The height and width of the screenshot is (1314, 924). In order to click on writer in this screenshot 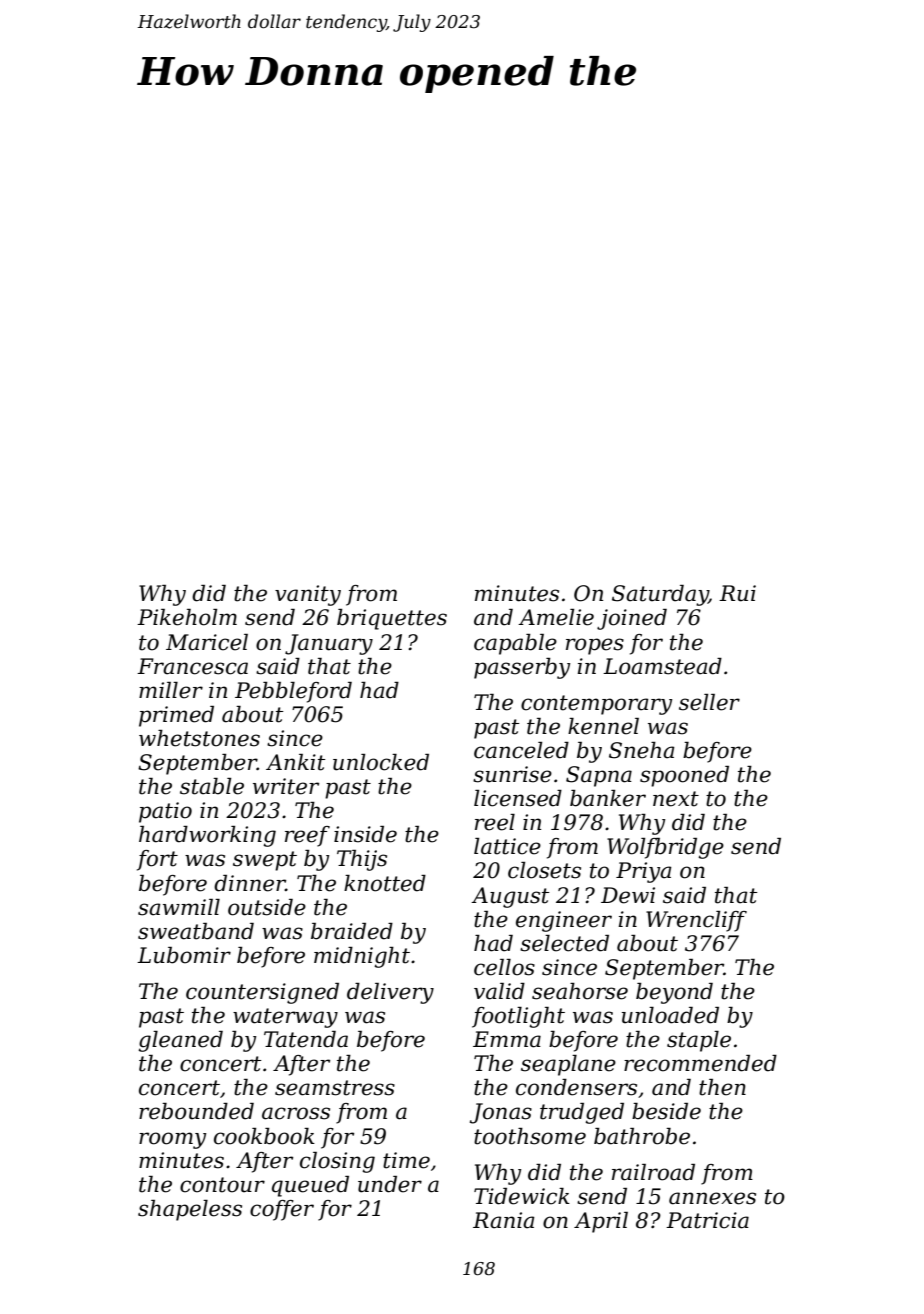, I will do `click(286, 786)`.
